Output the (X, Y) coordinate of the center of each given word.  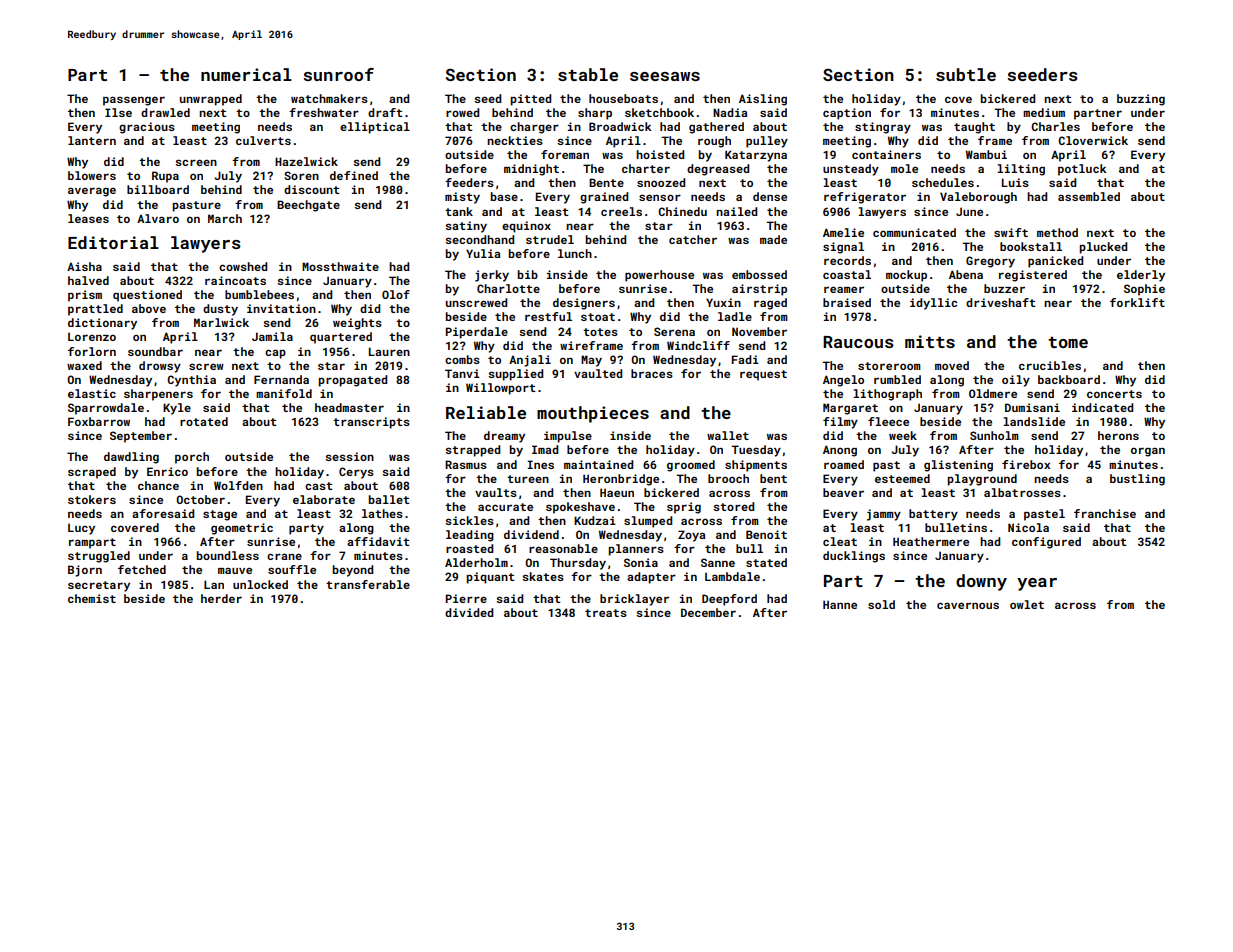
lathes (382, 513)
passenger (134, 101)
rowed (462, 112)
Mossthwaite (340, 266)
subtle (966, 74)
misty (462, 198)
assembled (1089, 196)
